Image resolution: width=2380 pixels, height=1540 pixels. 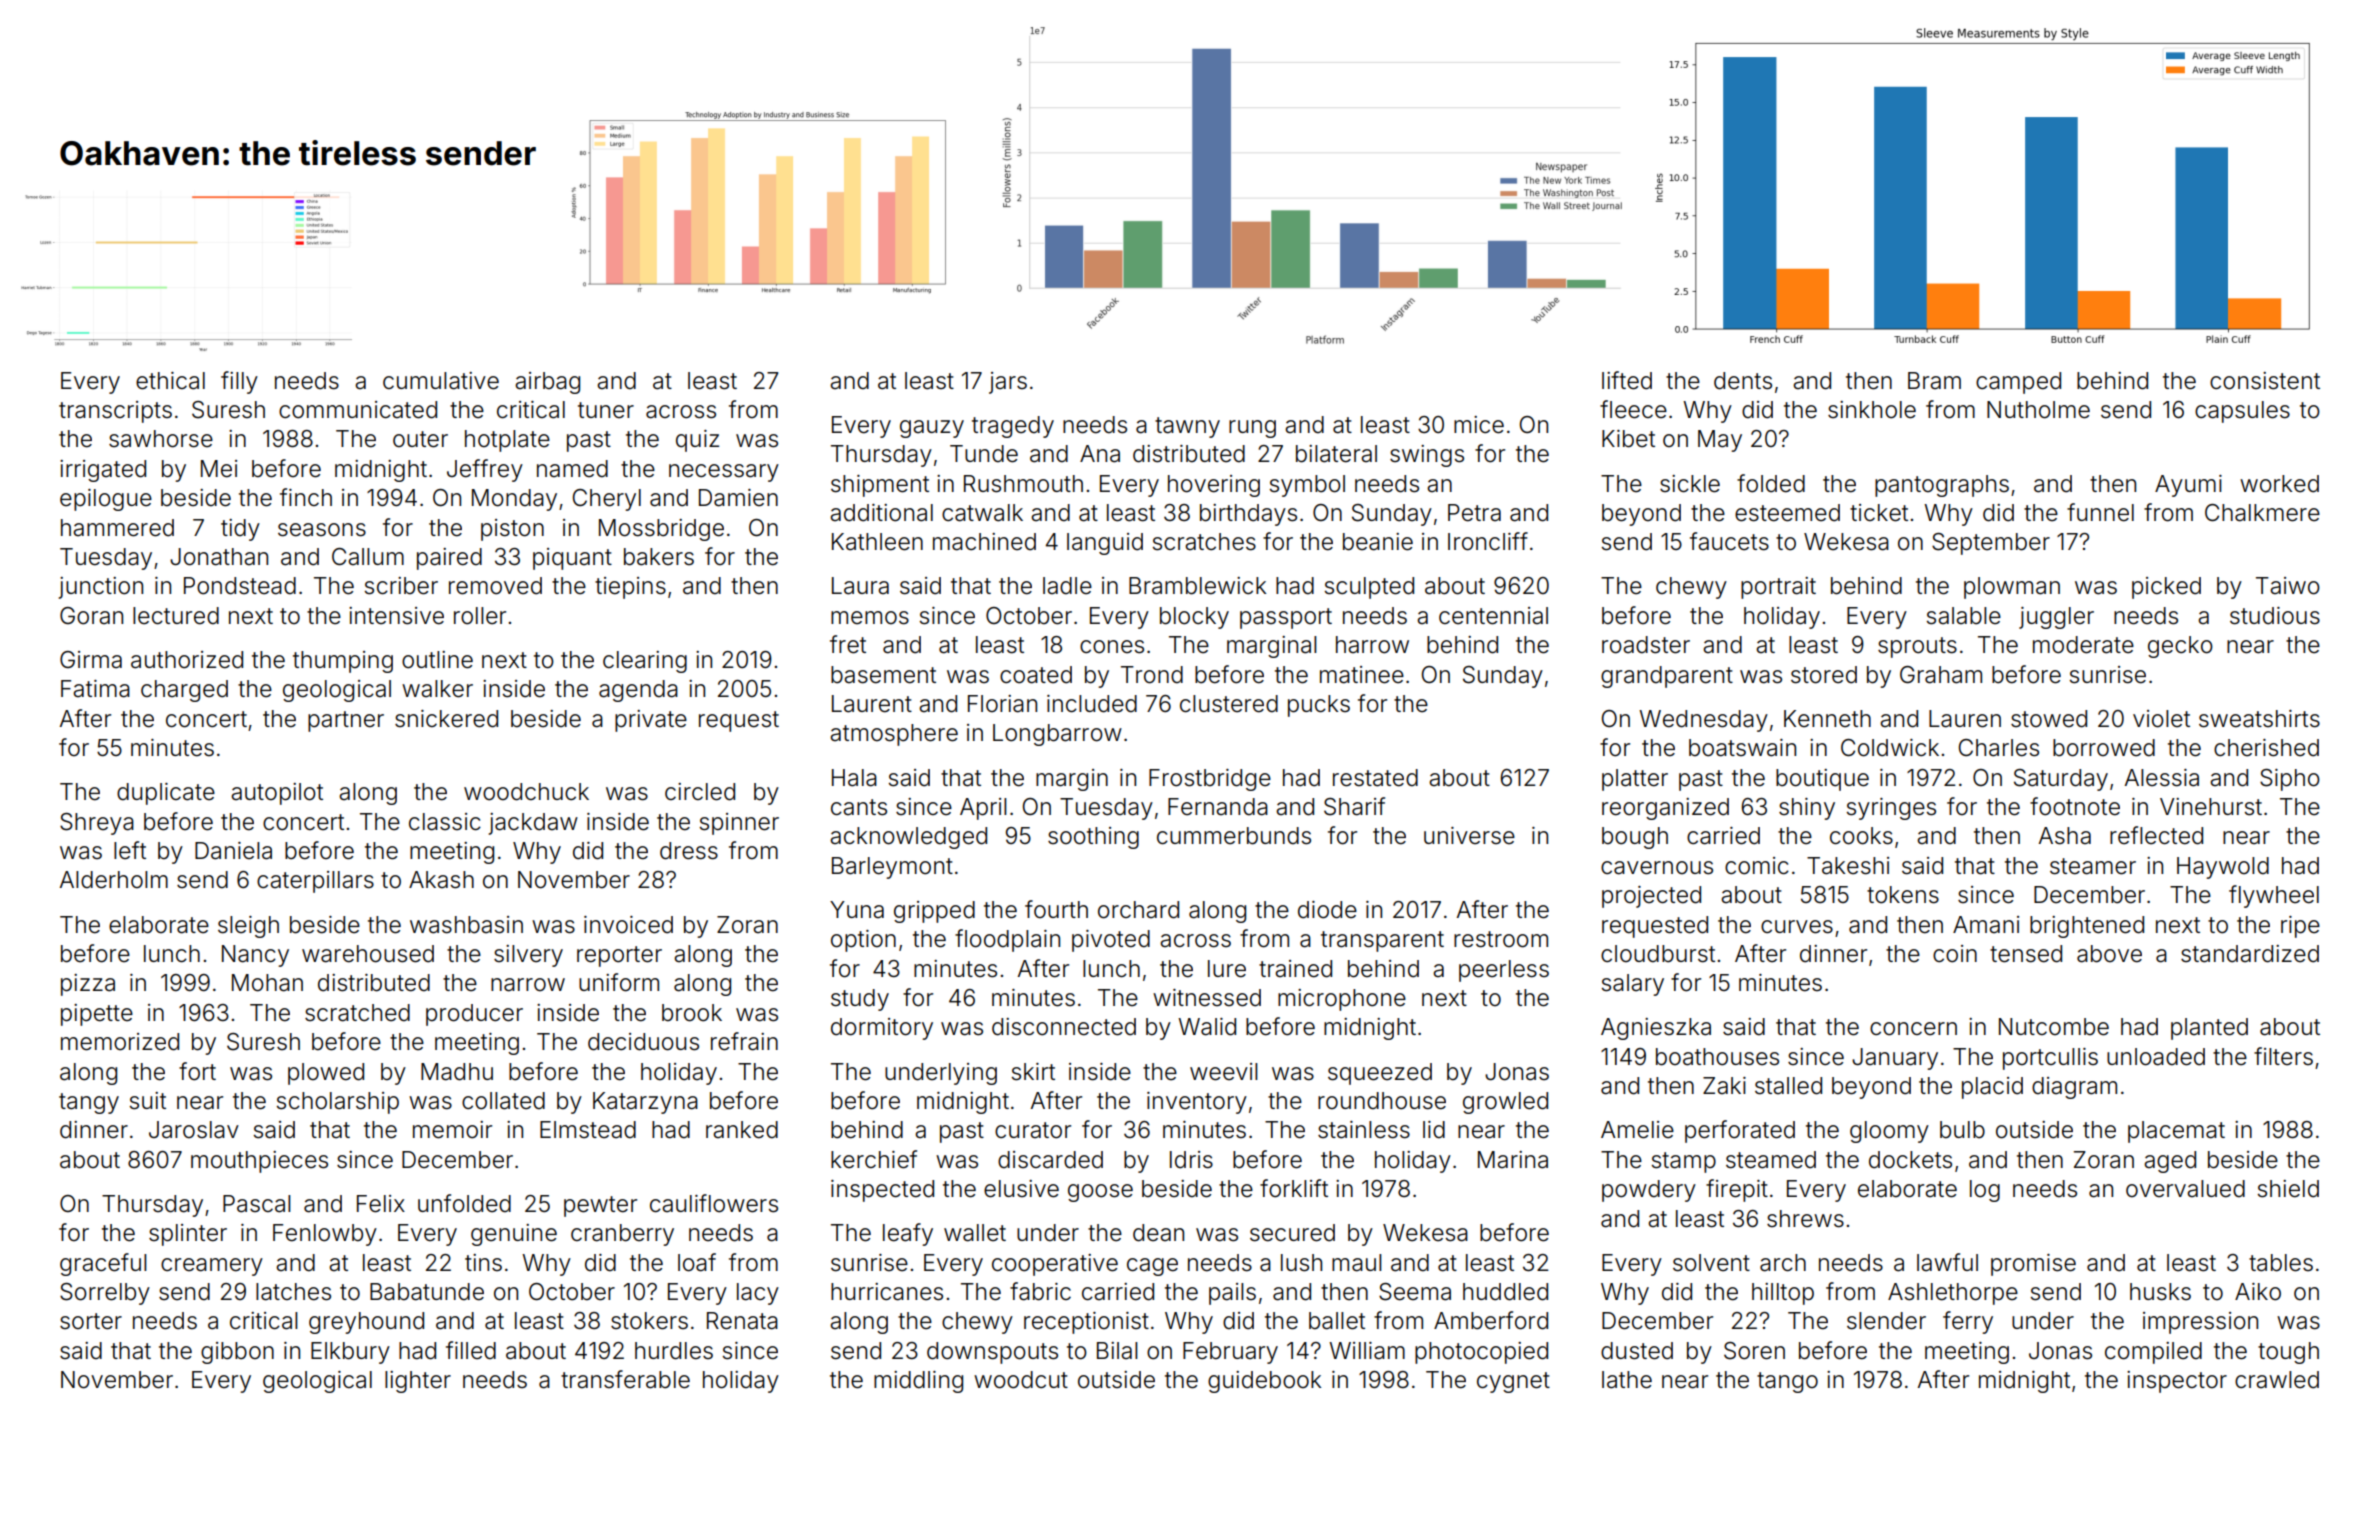 What do you see at coordinates (1008, 383) in the image?
I see `jars` at bounding box center [1008, 383].
